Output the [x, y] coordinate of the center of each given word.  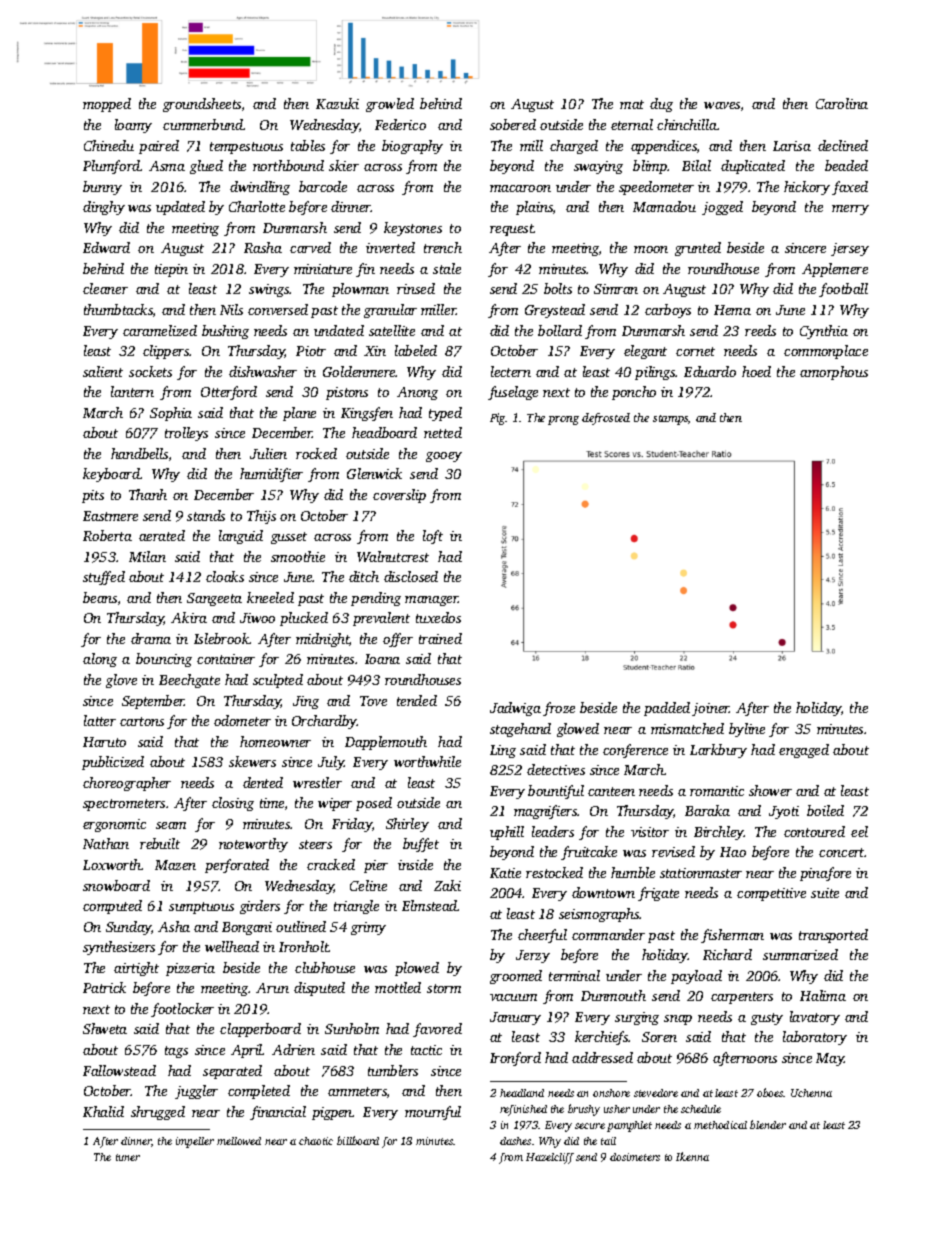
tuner [128, 1157]
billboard [358, 1140]
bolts [558, 288]
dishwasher [263, 371]
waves [722, 105]
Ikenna [692, 1156]
